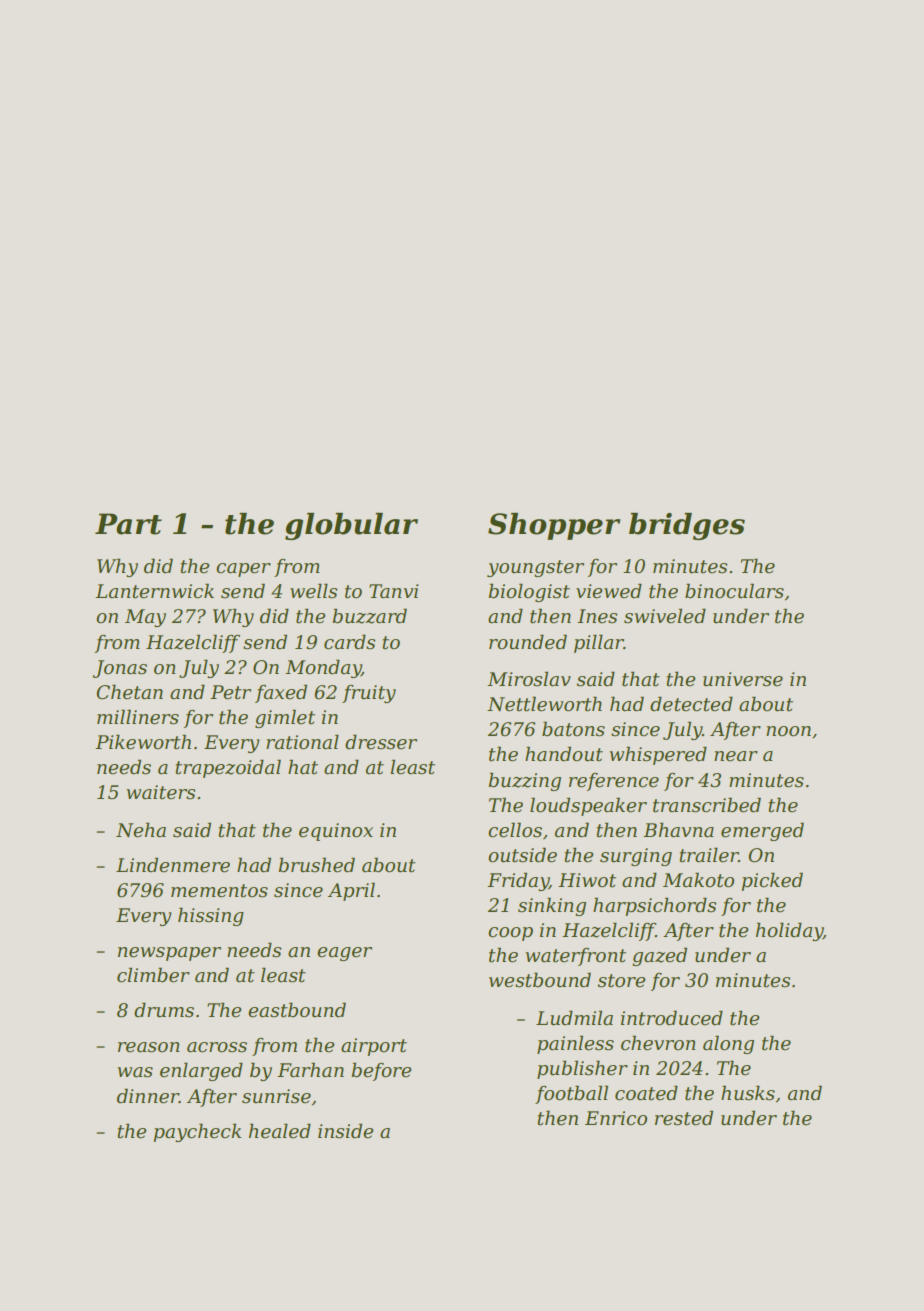  I want to click on bridges, so click(687, 526).
